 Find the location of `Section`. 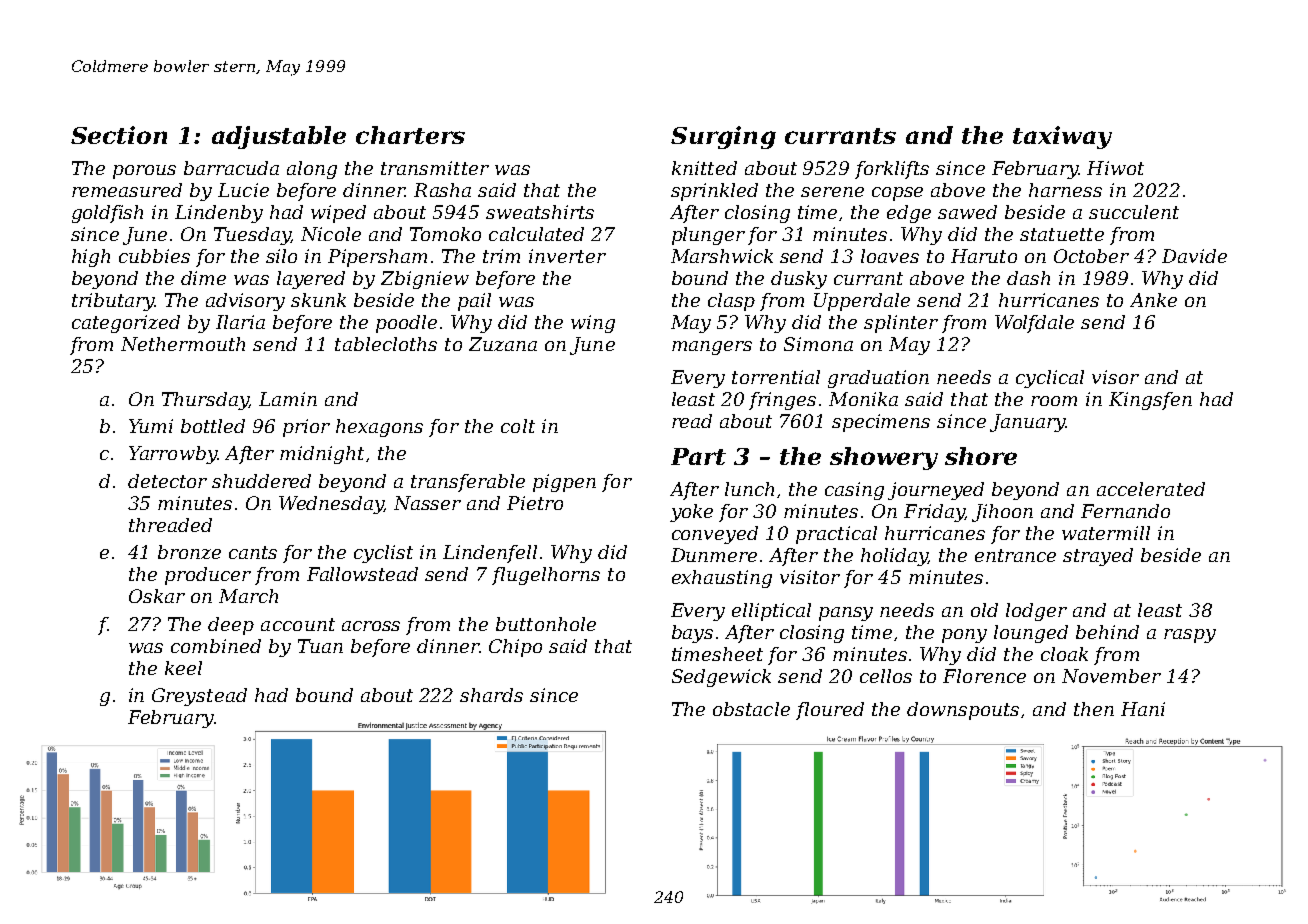

Section is located at coordinates (119, 135).
